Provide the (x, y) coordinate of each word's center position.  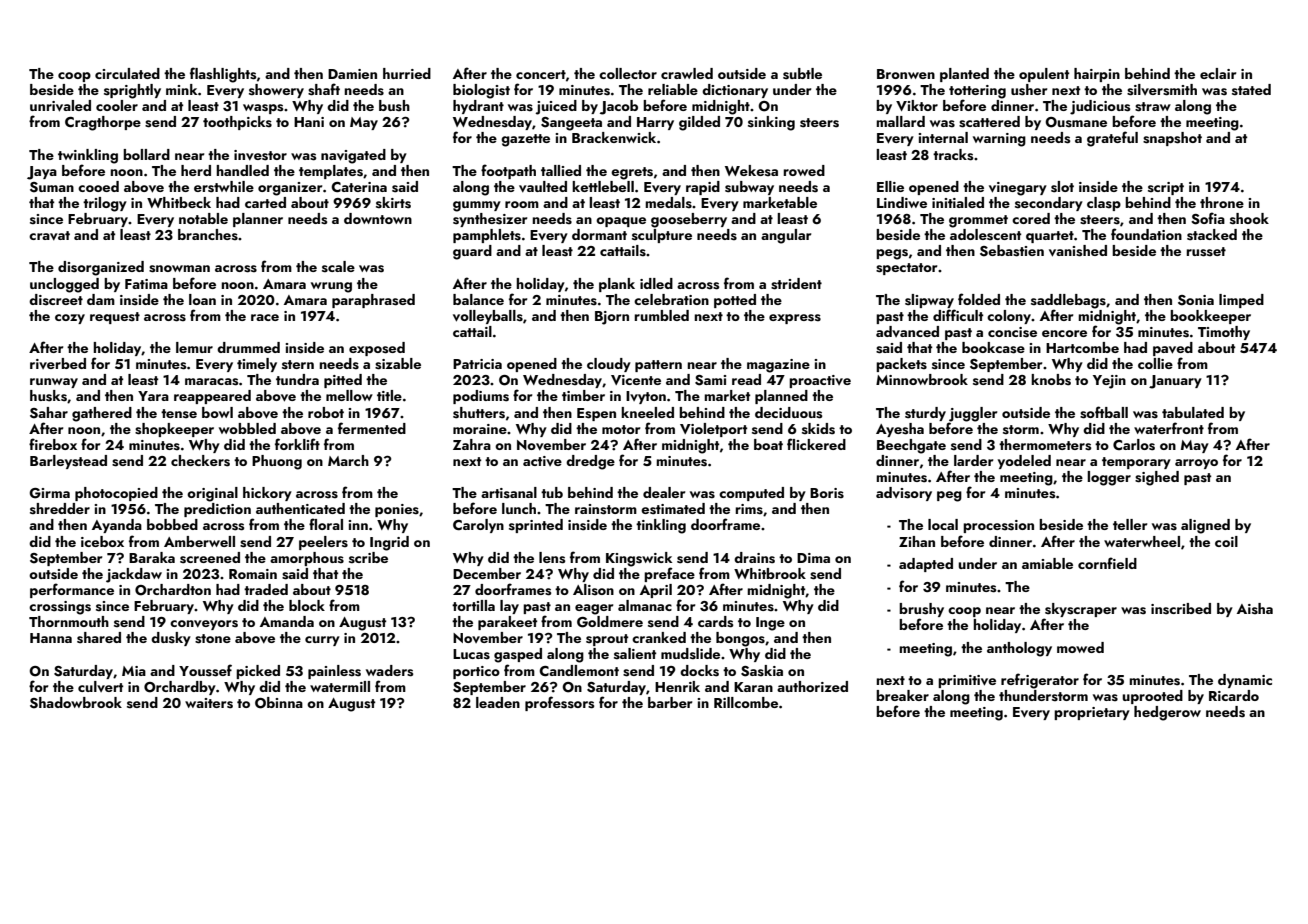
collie (1155, 363)
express (795, 319)
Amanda (287, 621)
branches (208, 234)
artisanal (509, 492)
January (1175, 382)
